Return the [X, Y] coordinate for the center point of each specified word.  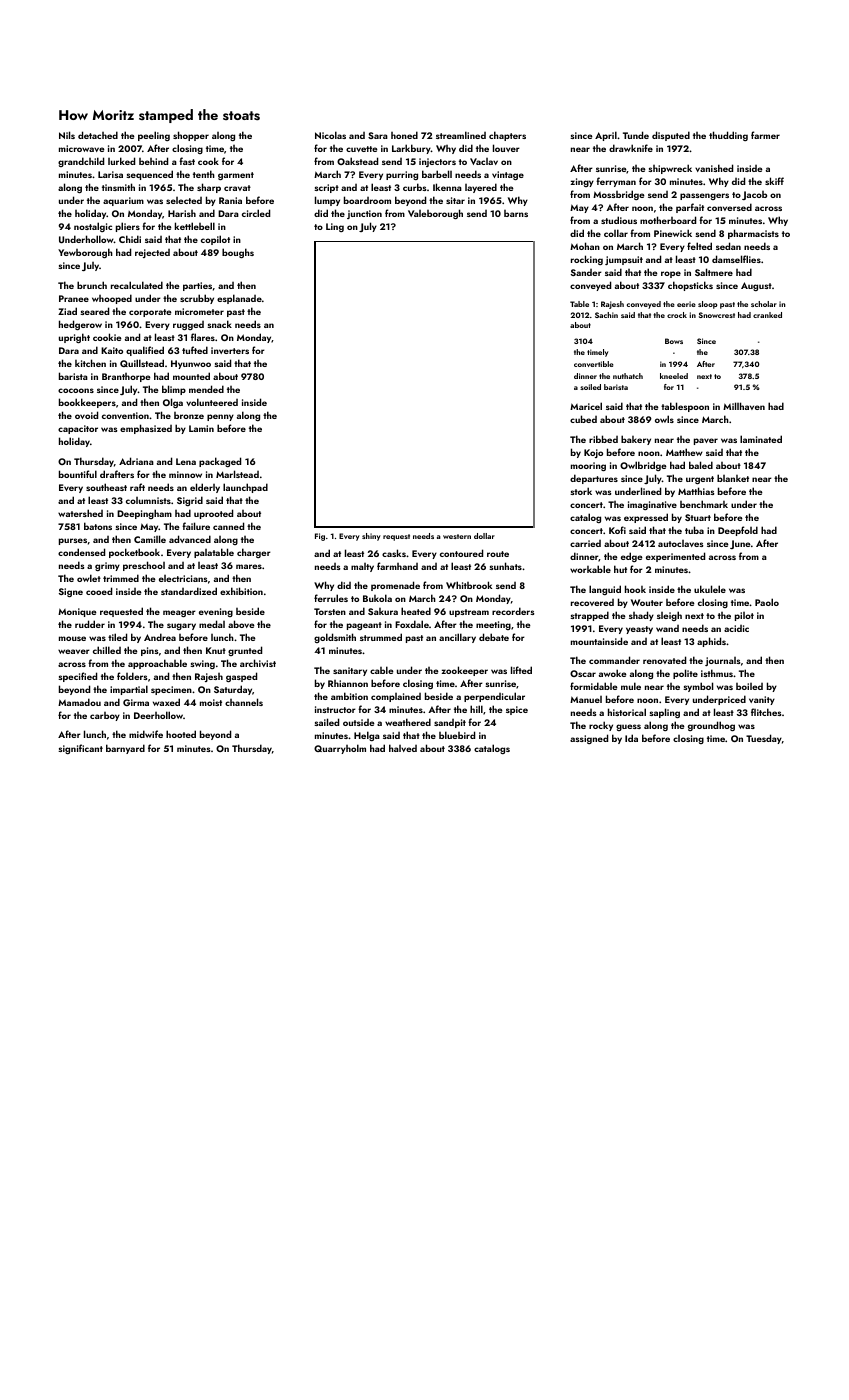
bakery [636, 440]
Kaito [112, 350]
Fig [320, 537]
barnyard [125, 749]
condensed [81, 552]
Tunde [636, 135]
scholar [764, 304]
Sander [586, 272]
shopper [191, 136]
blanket [733, 478]
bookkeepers [87, 403]
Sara [378, 135]
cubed [583, 419]
